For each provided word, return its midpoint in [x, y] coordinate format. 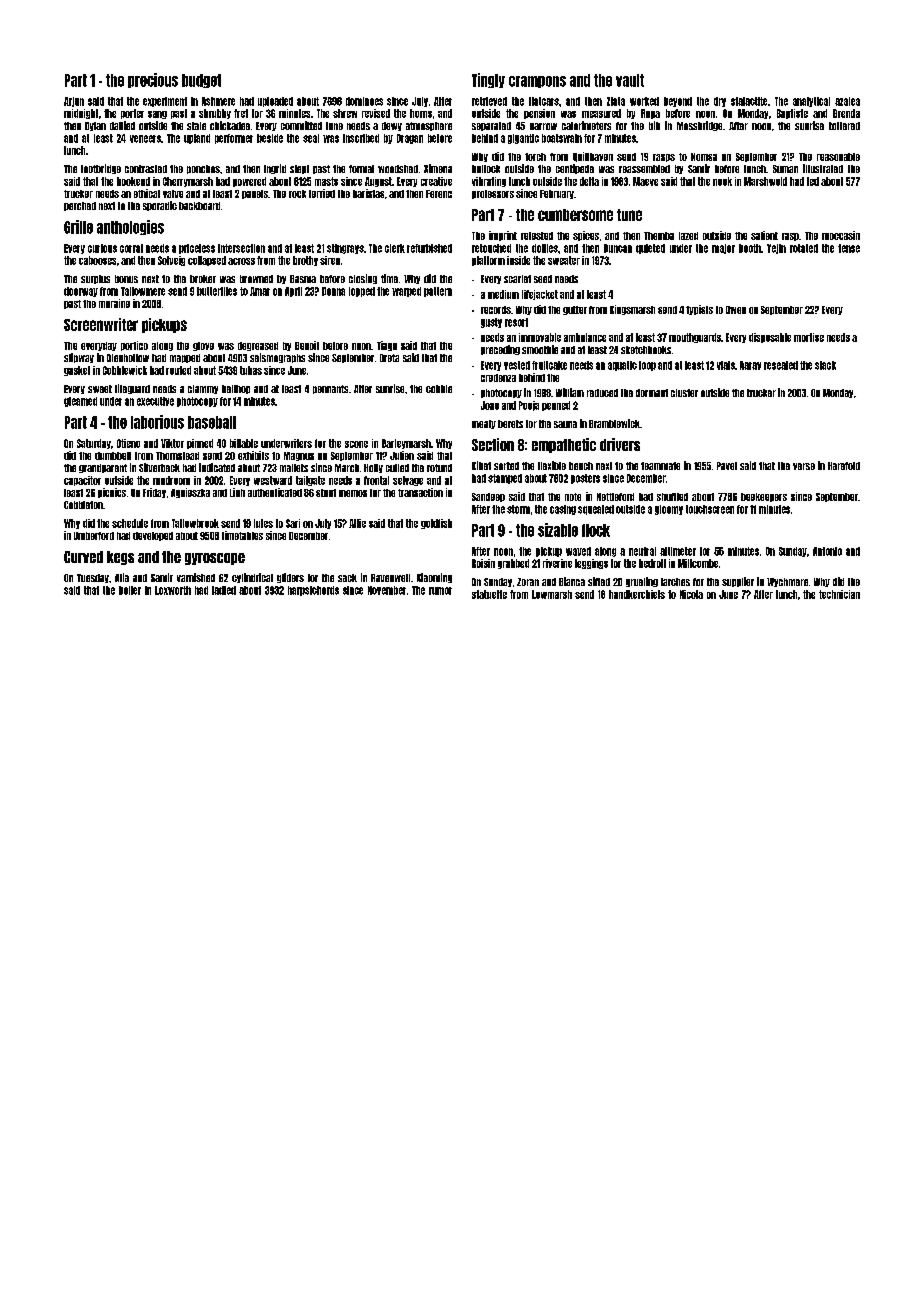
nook [722, 181]
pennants [330, 389]
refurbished [429, 248]
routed [178, 370]
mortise [809, 337]
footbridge [101, 169]
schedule [130, 523]
